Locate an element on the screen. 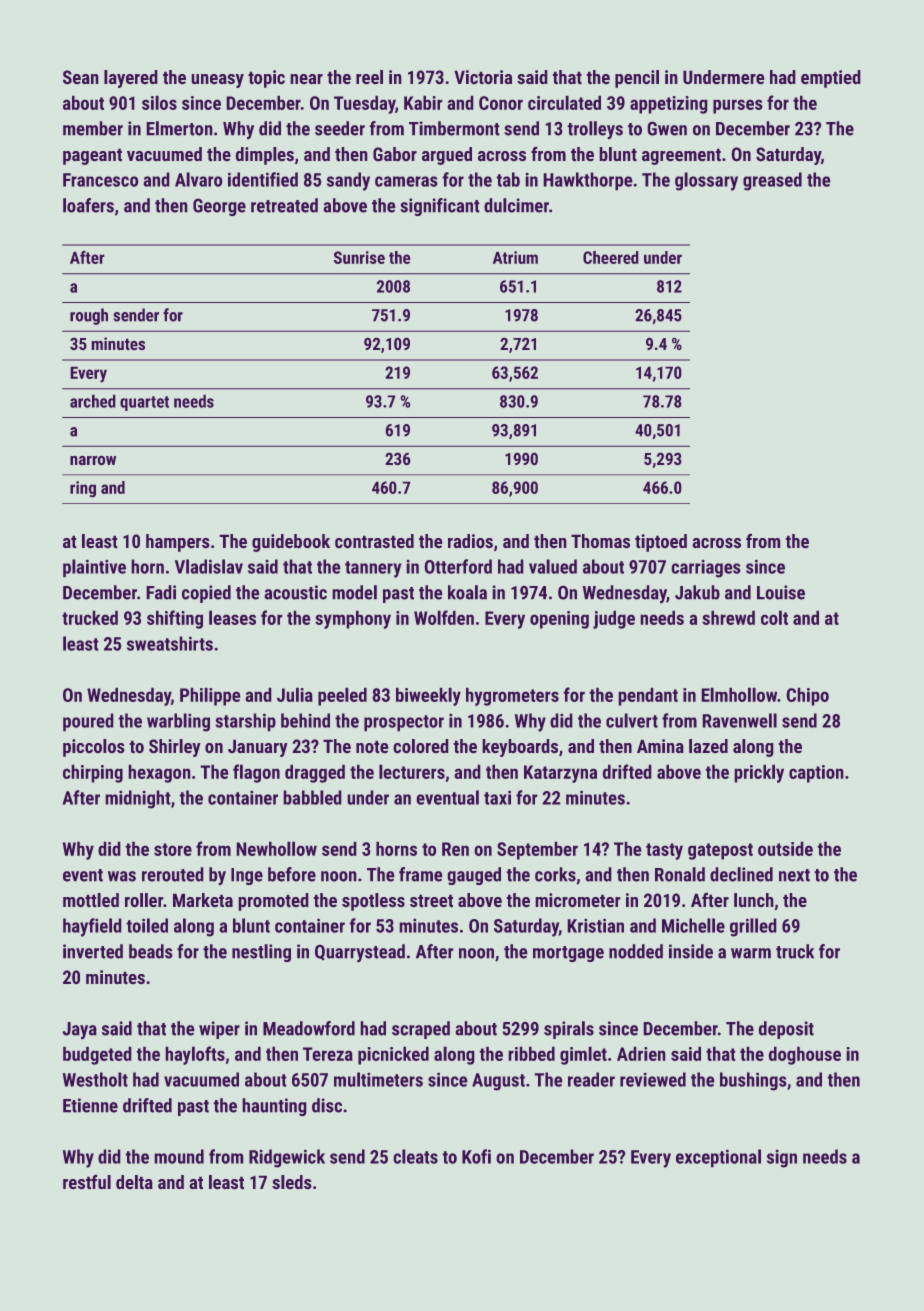 The height and width of the screenshot is (1311, 924). Cheered is located at coordinates (611, 257).
